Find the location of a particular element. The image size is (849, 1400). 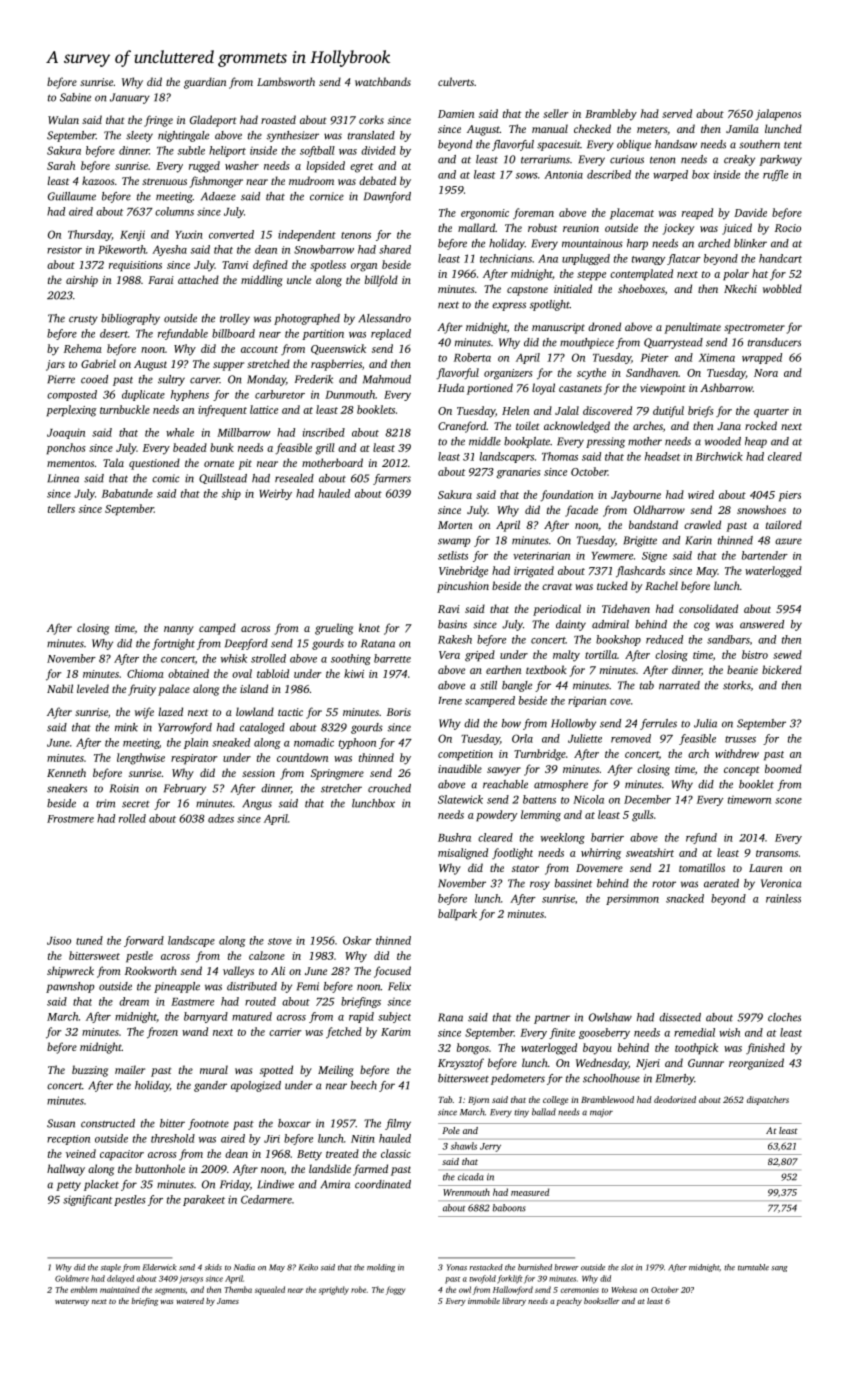

January is located at coordinates (130, 98).
